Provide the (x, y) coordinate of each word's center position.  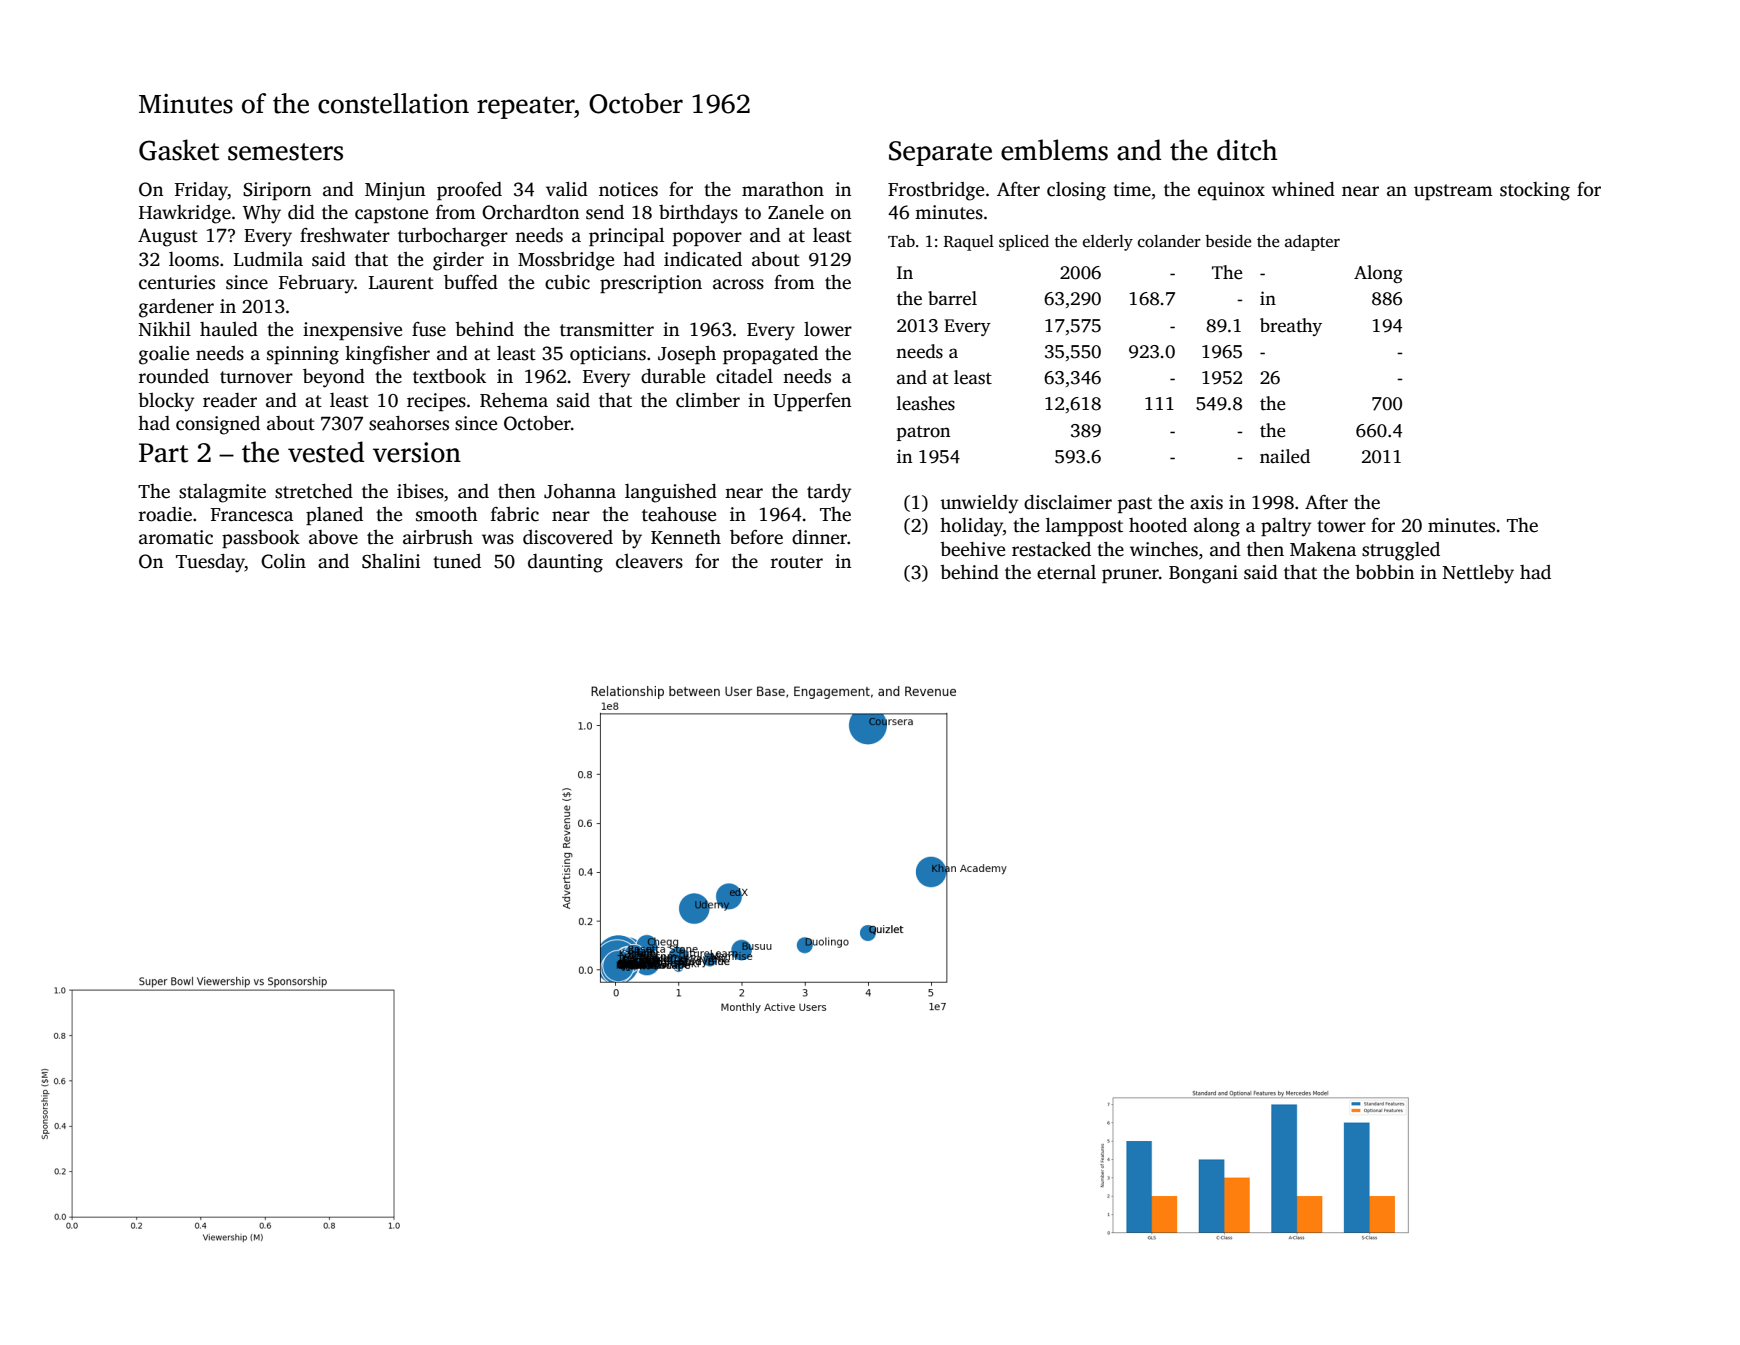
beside (1228, 241)
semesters (285, 152)
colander (1169, 241)
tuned (457, 561)
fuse (429, 329)
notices (628, 189)
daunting (565, 563)
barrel (952, 298)
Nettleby (1478, 574)
